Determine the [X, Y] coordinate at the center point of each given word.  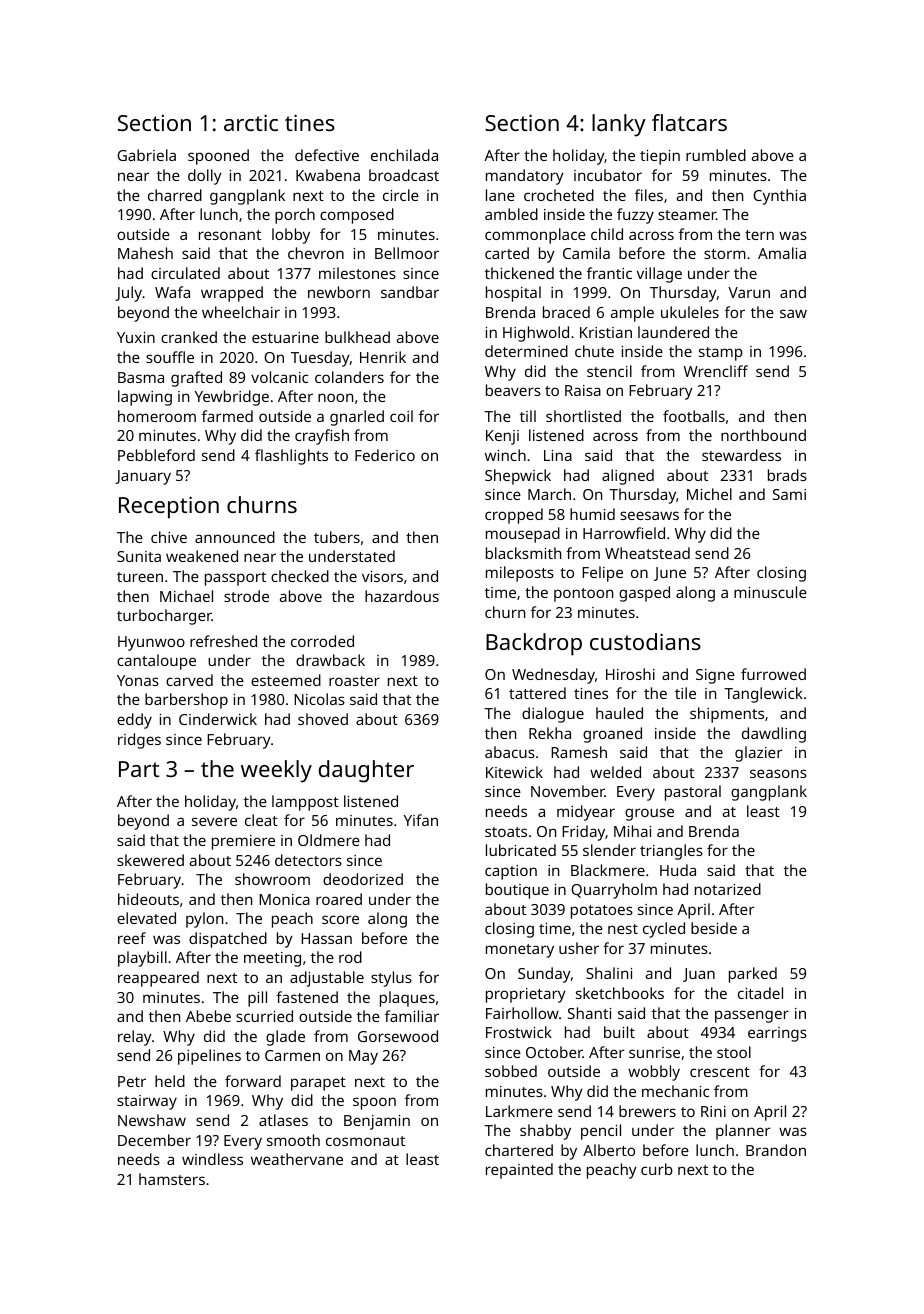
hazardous [402, 596]
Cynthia [779, 197]
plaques [407, 999]
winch [505, 455]
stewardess [741, 455]
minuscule [770, 592]
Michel [709, 494]
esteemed [286, 680]
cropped [514, 516]
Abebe [208, 1016]
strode [246, 596]
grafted [196, 379]
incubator [608, 175]
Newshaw [152, 1120]
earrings [777, 1034]
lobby [291, 236]
